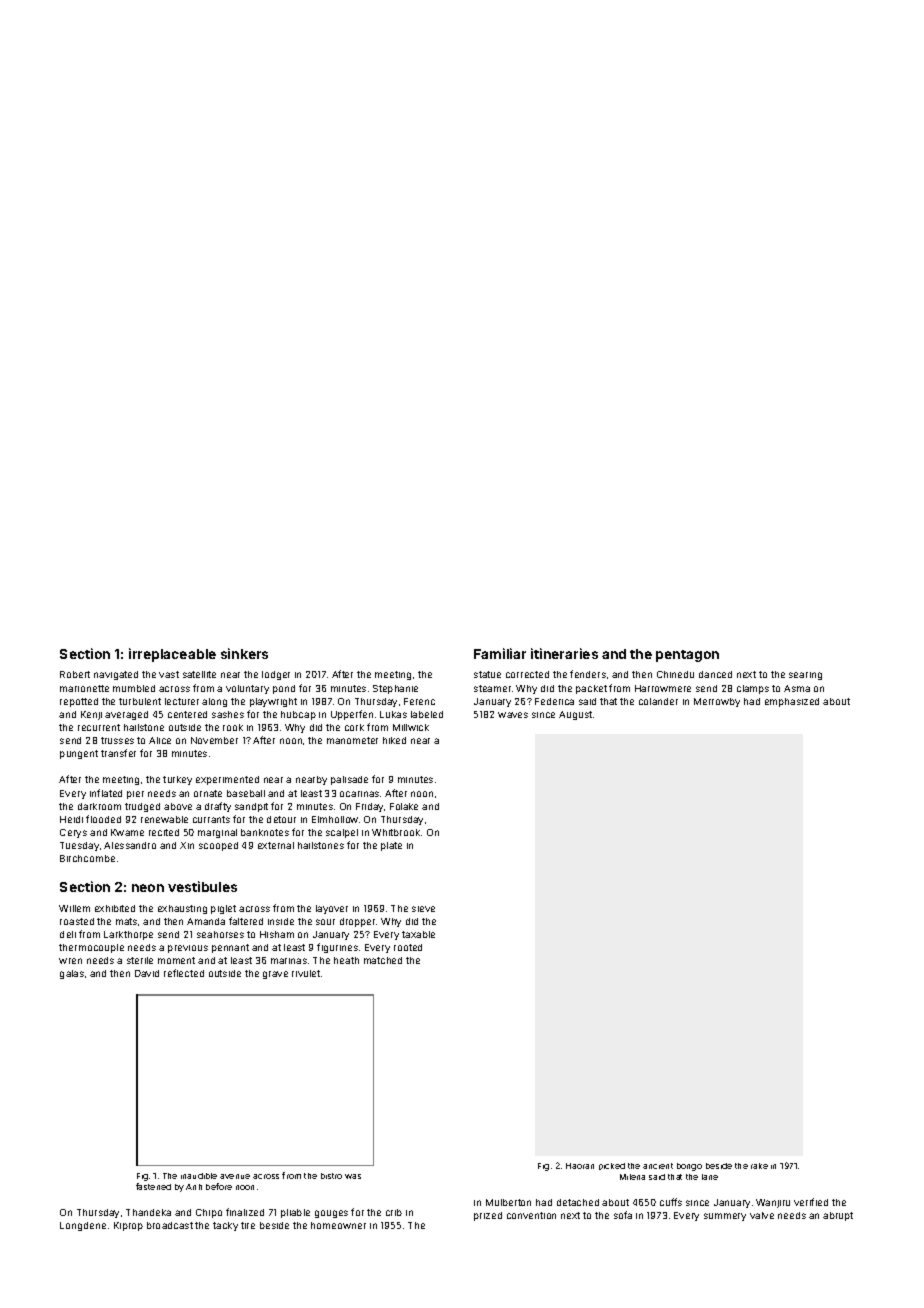  Describe the element at coordinates (393, 714) in the screenshot. I see `Lukas` at that location.
